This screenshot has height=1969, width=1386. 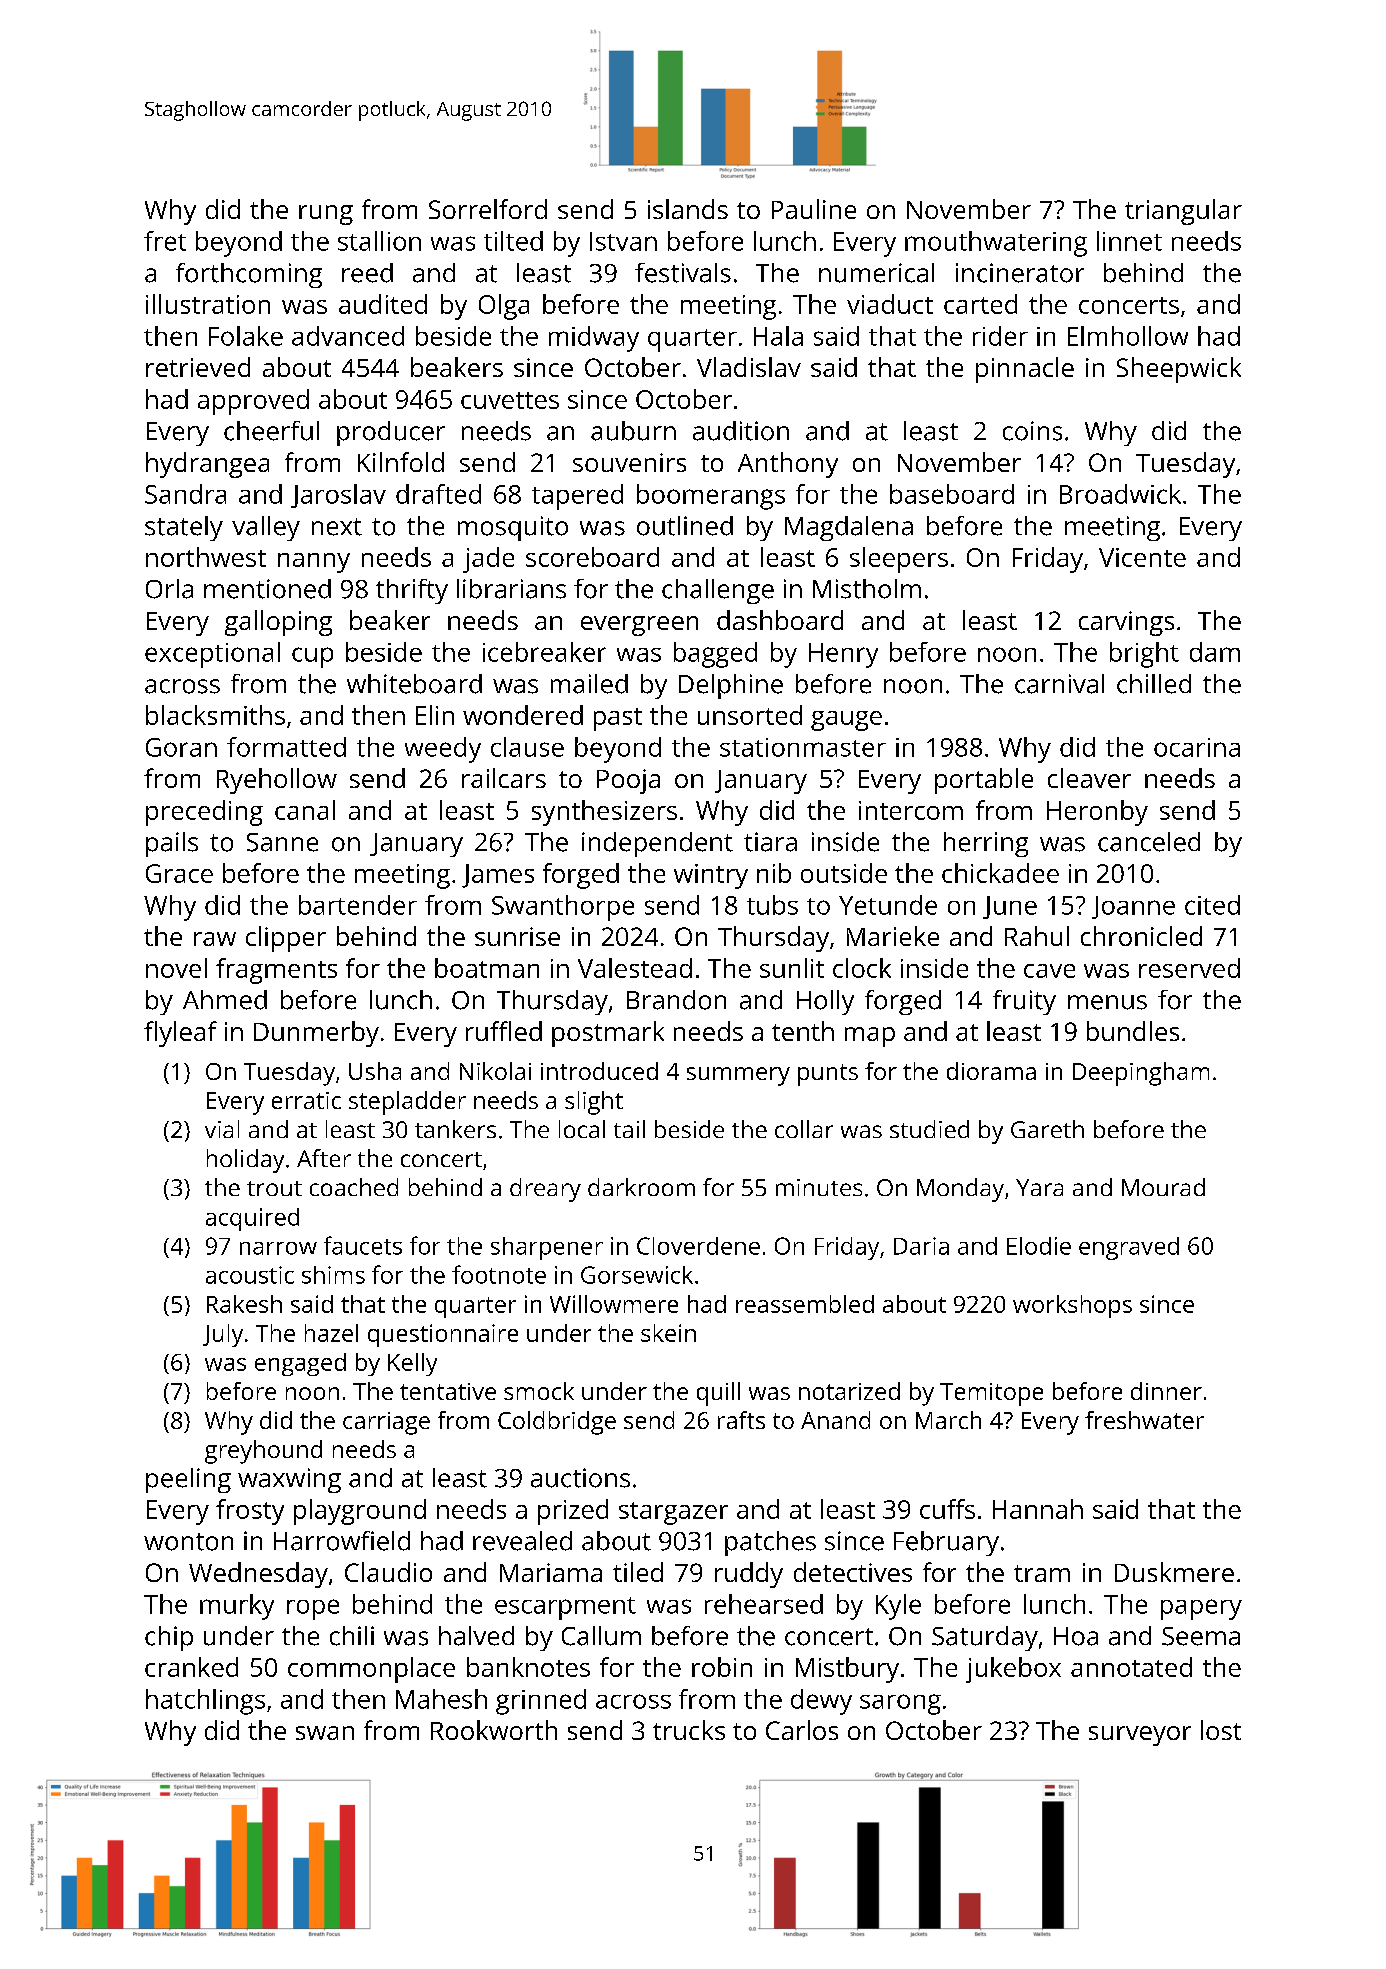 I want to click on murky, so click(x=237, y=1607).
